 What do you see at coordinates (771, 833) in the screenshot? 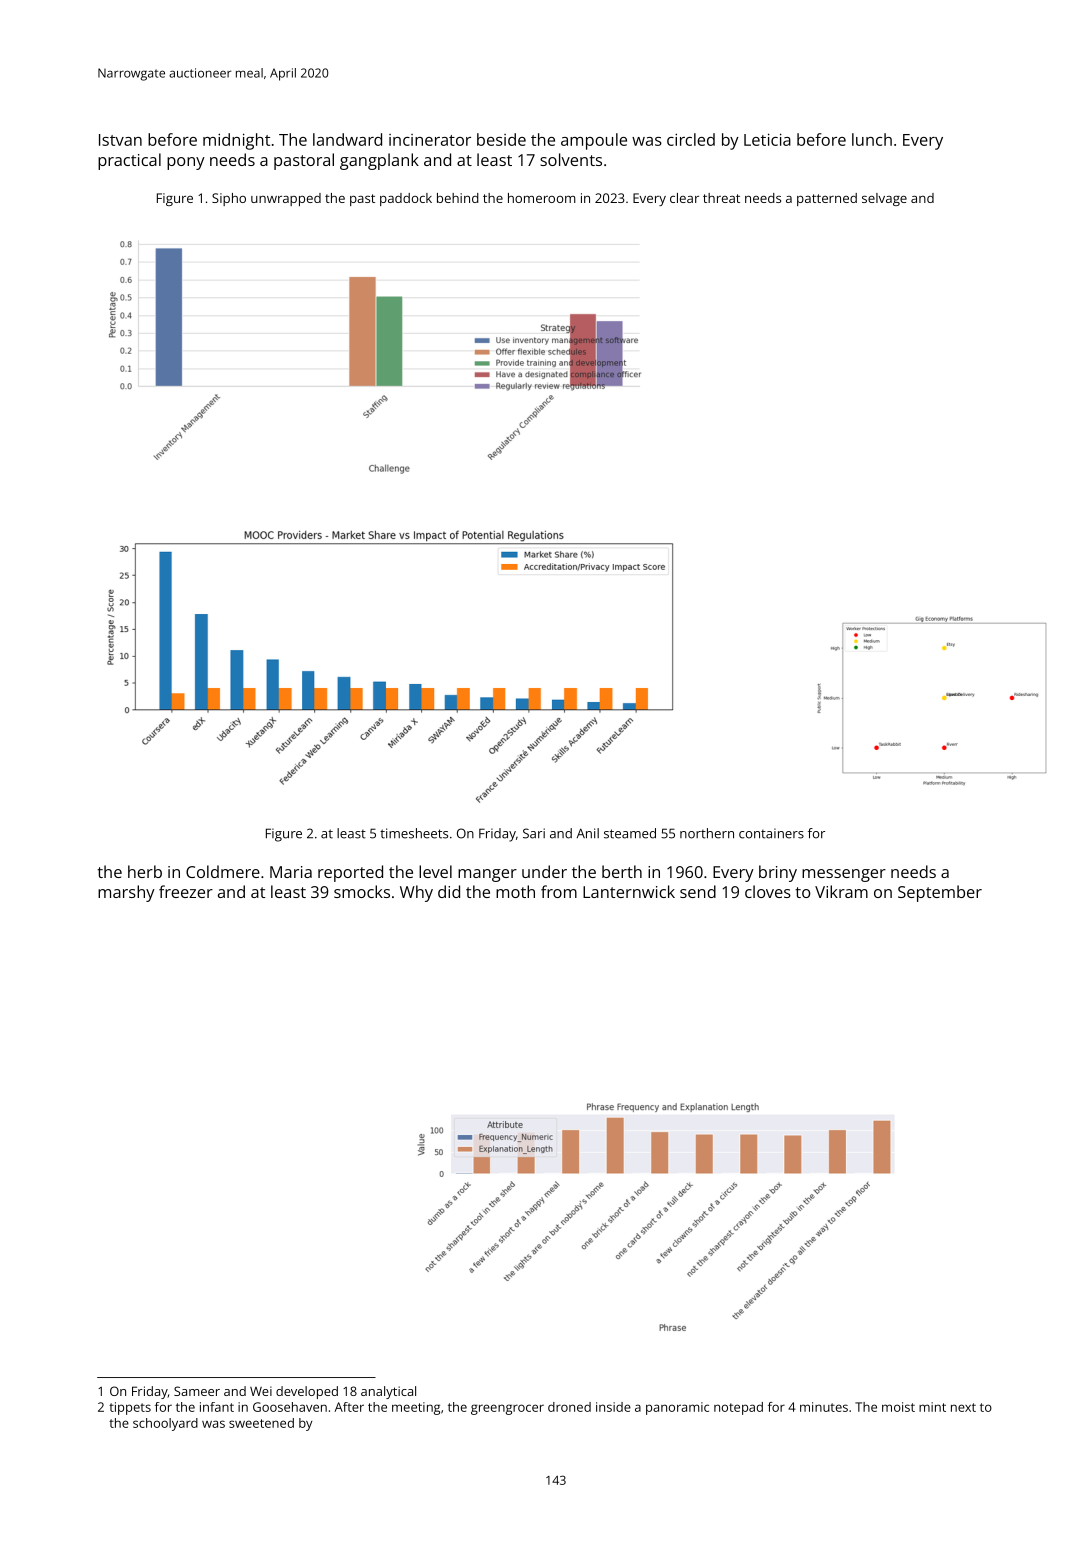
I see `containers` at bounding box center [771, 833].
